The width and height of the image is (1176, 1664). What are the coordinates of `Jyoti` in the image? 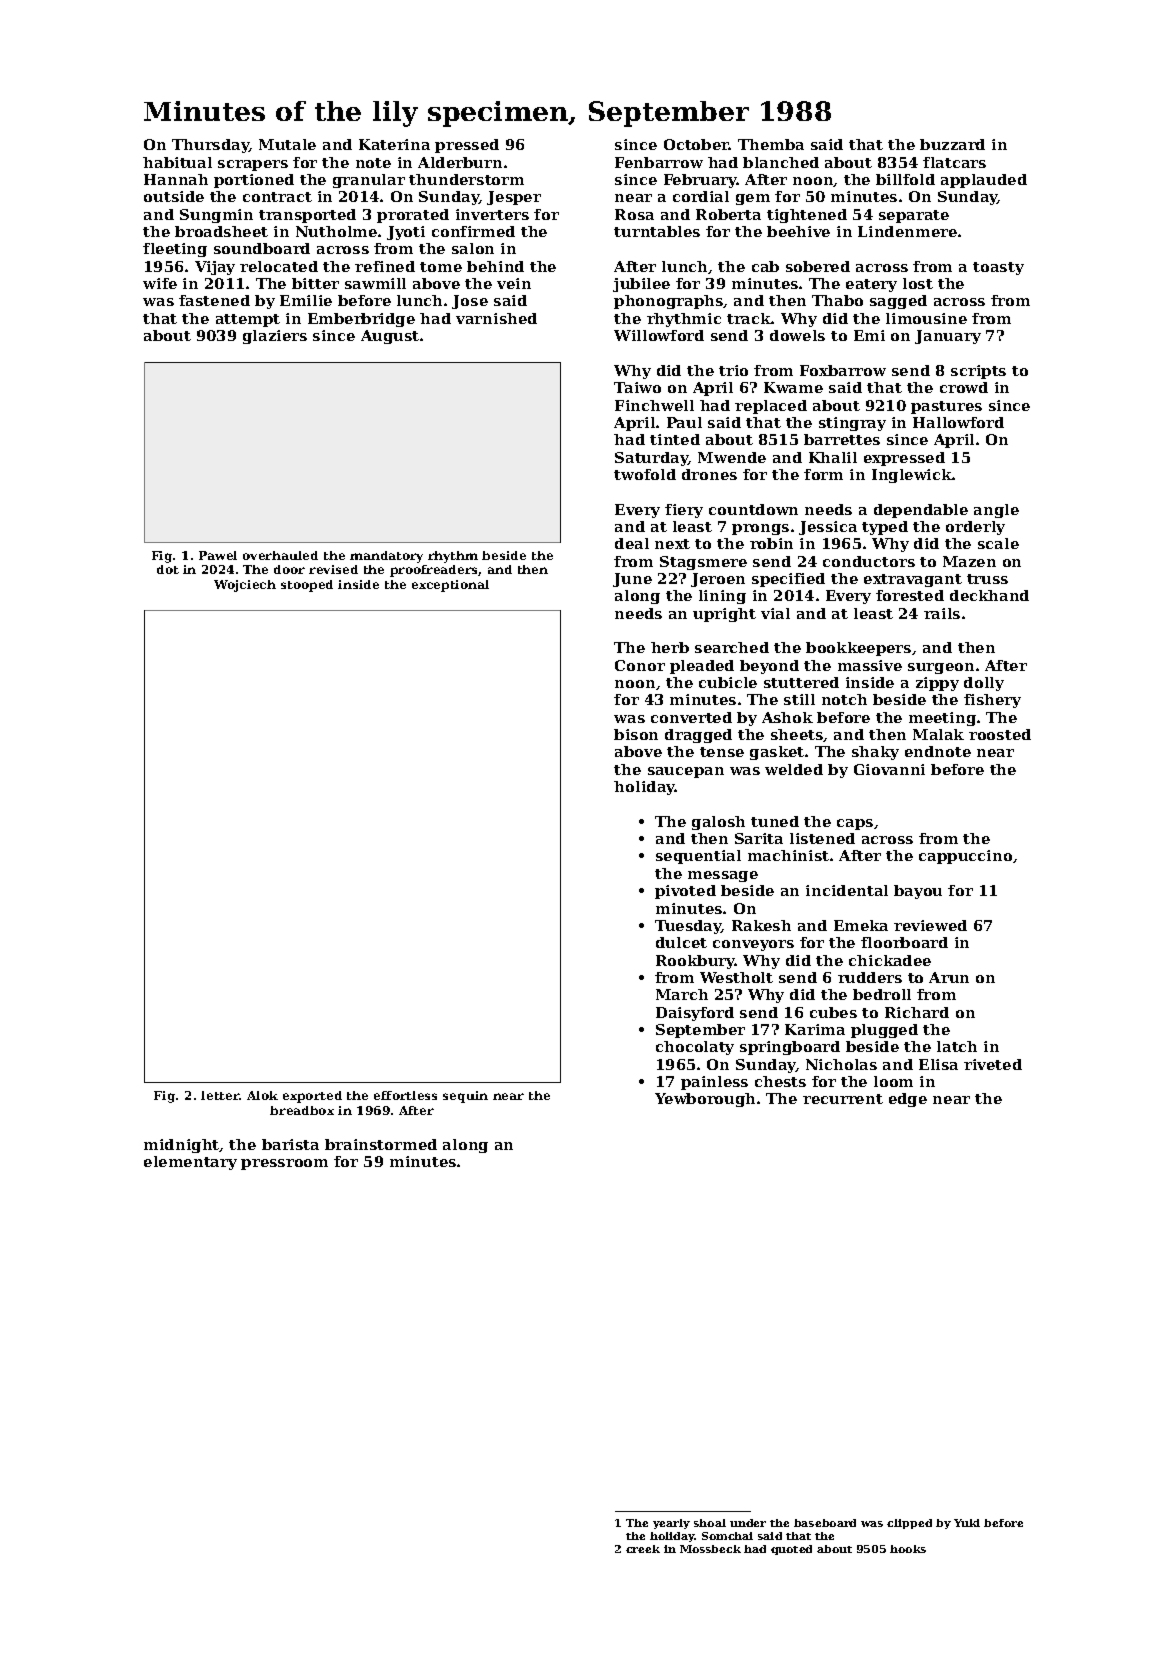 It's located at (406, 233).
